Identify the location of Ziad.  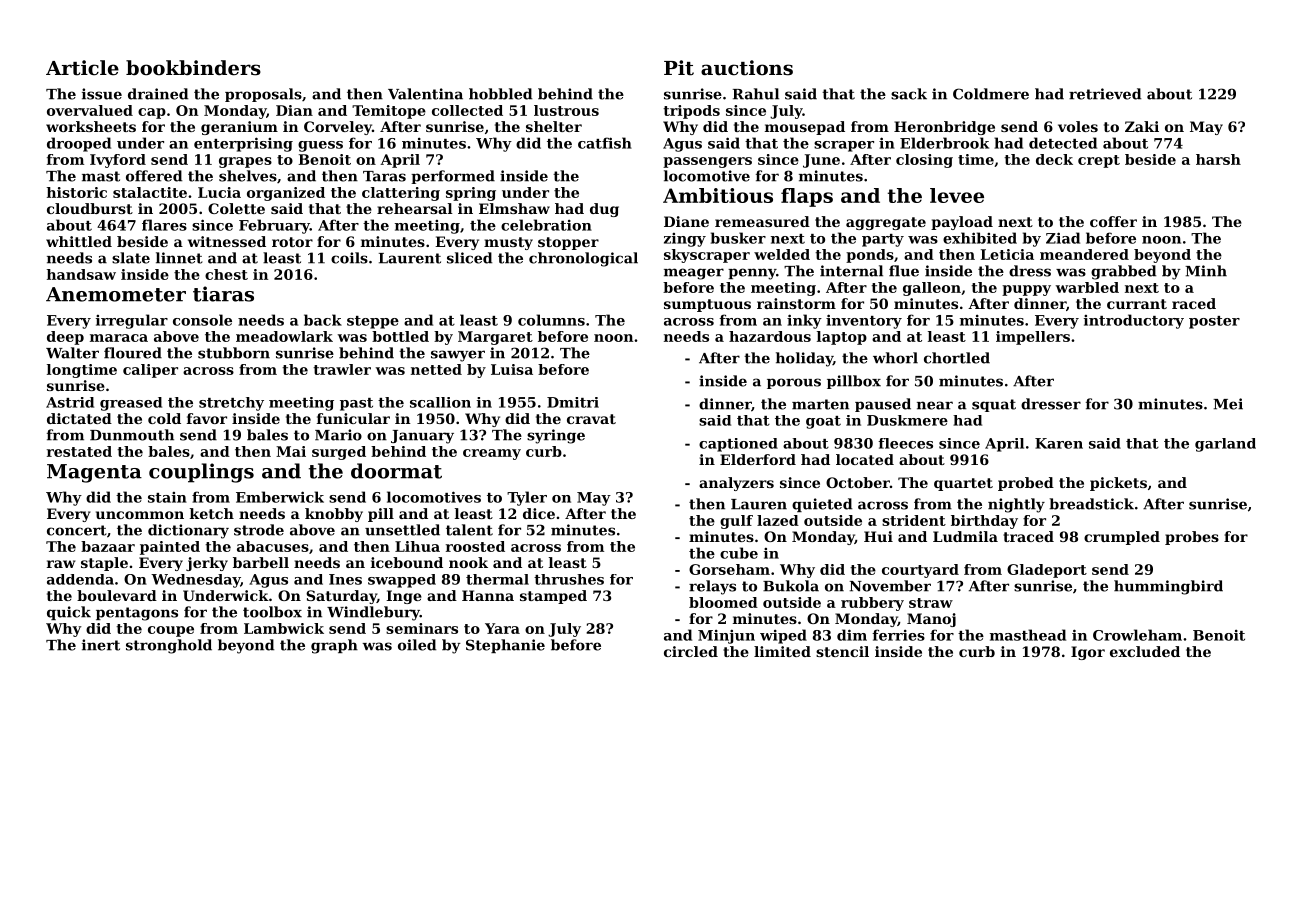
(1063, 238).
